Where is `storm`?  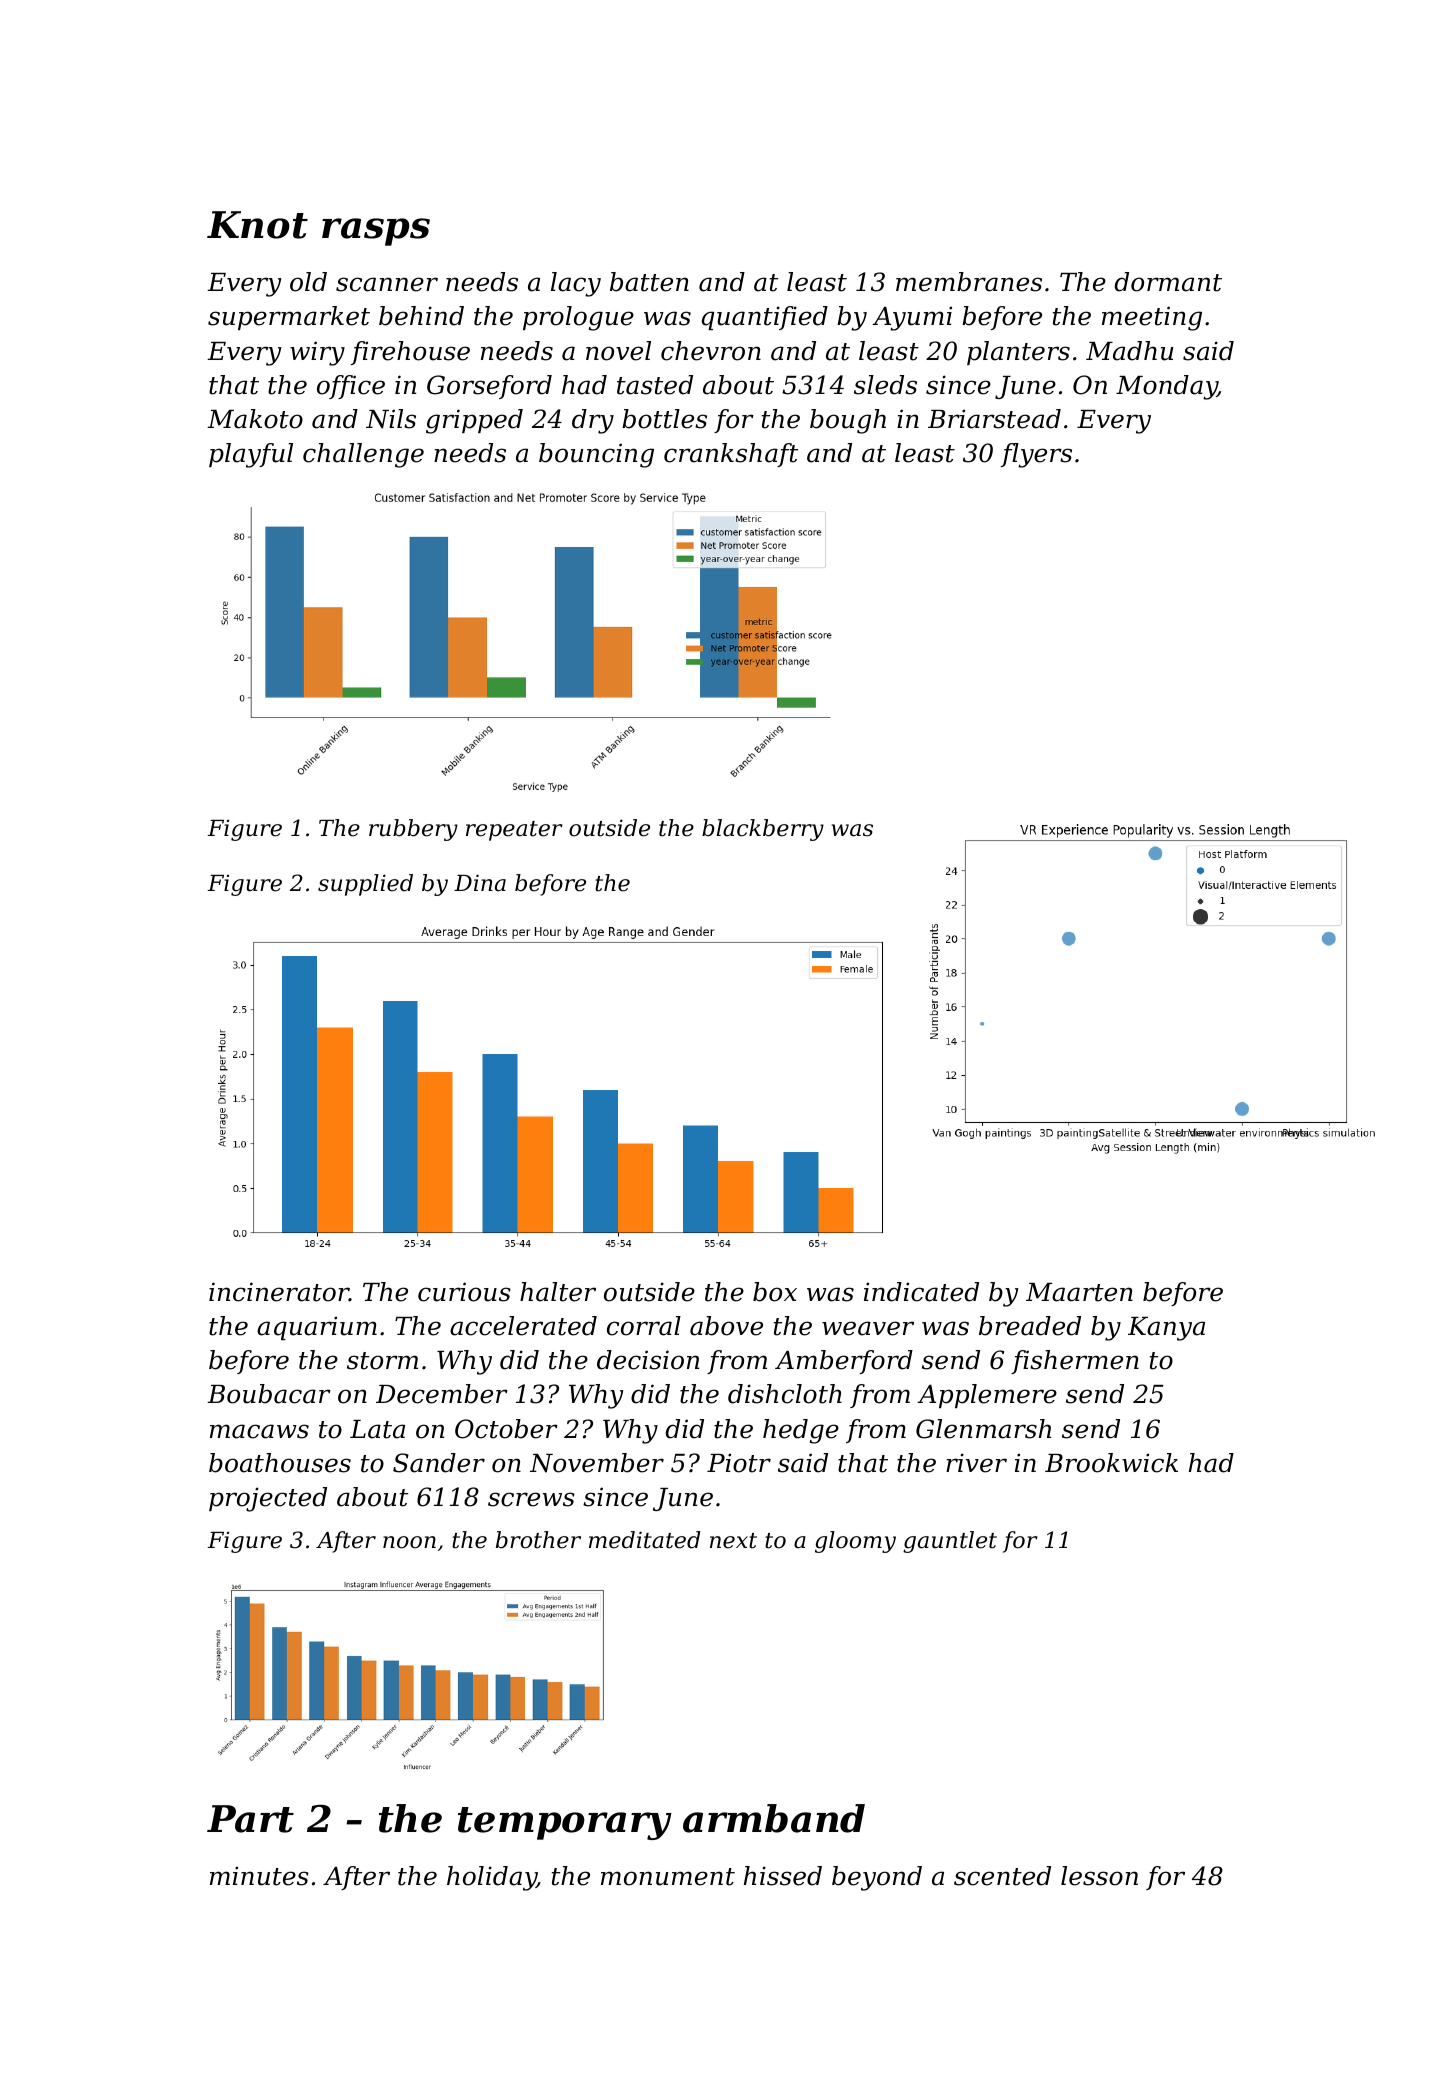 storm is located at coordinates (382, 1361).
